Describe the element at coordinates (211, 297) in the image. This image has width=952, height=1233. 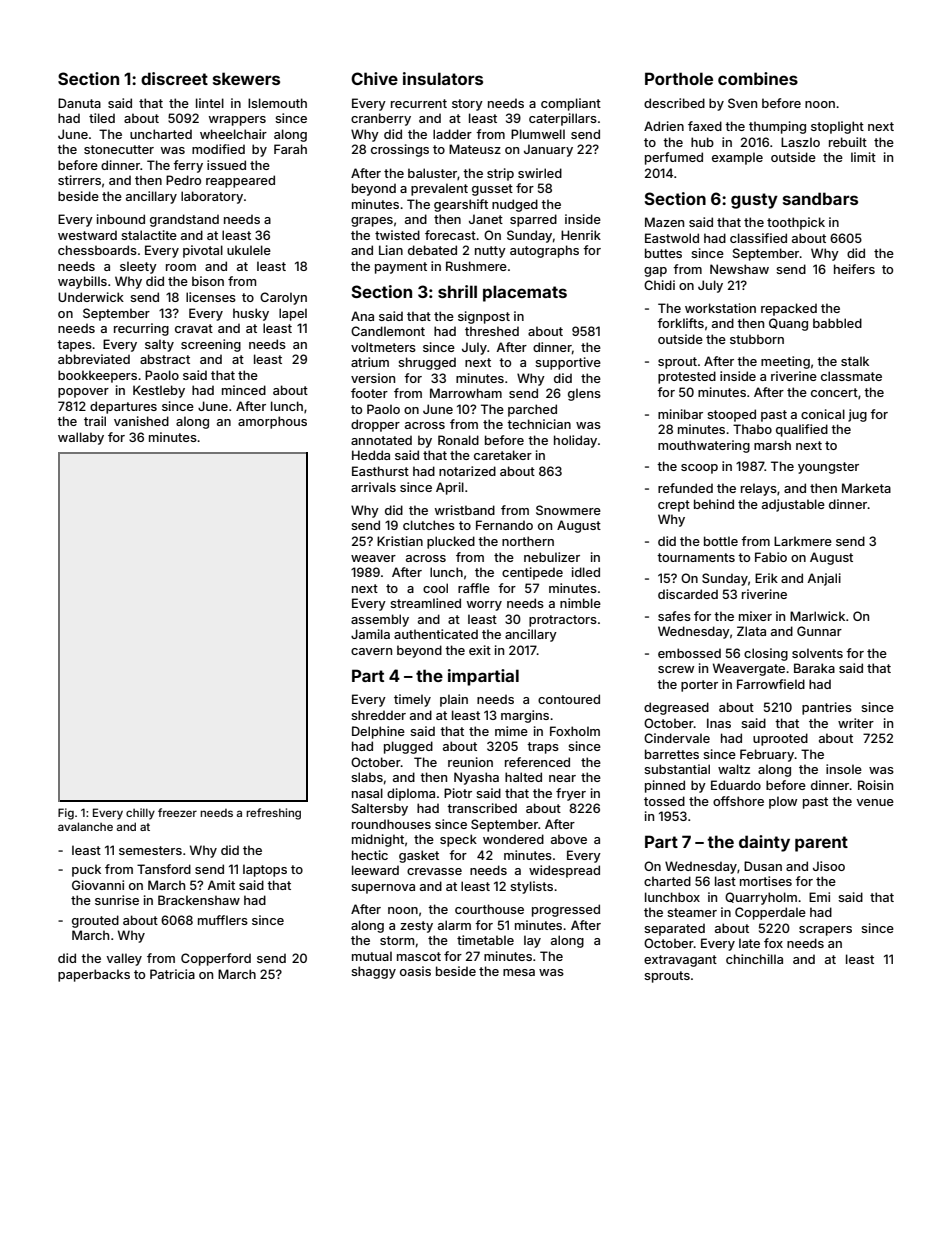
I see `licenses` at that location.
